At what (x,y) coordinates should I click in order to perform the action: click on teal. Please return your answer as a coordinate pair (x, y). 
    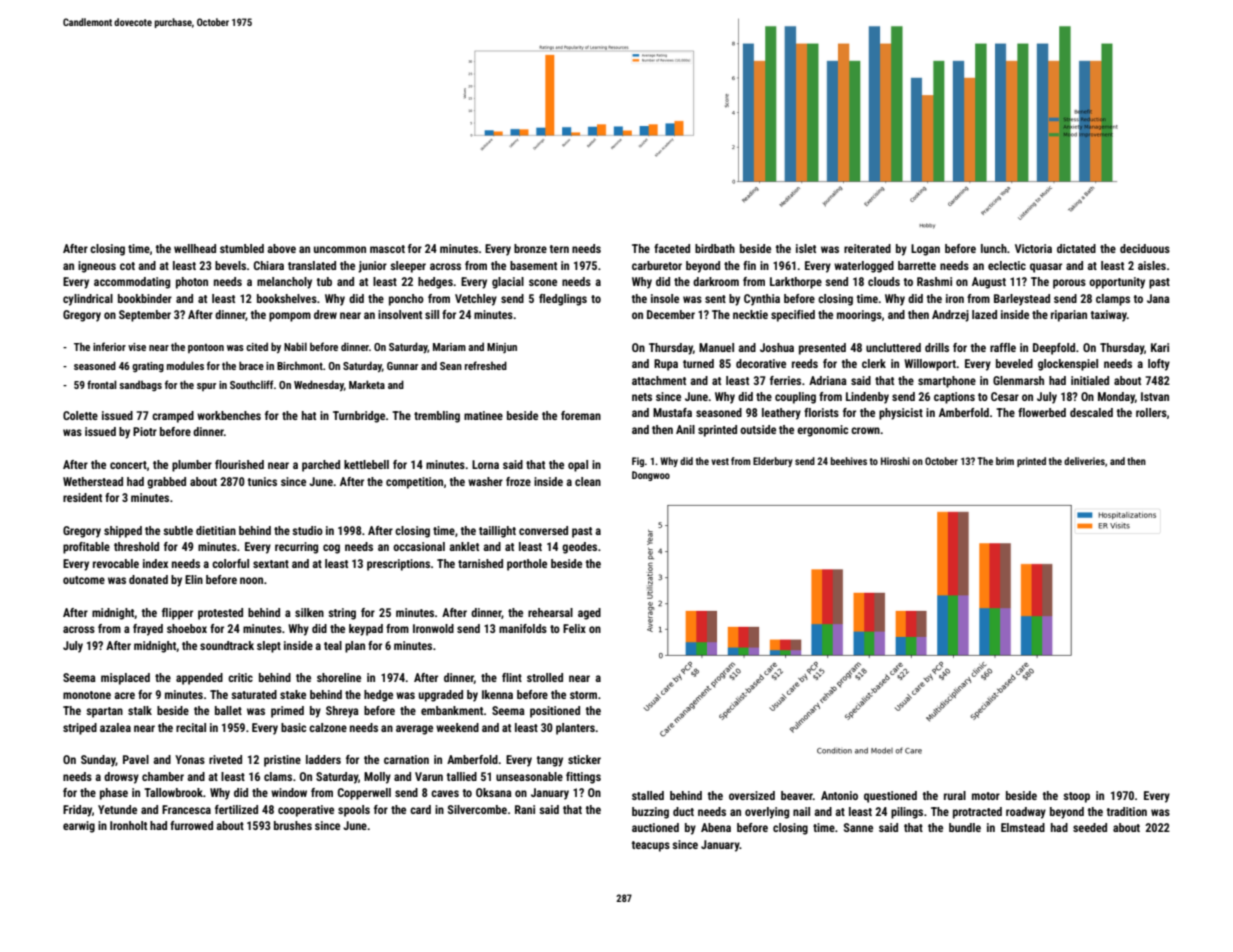
    Looking at the image, I should click on (333, 645).
